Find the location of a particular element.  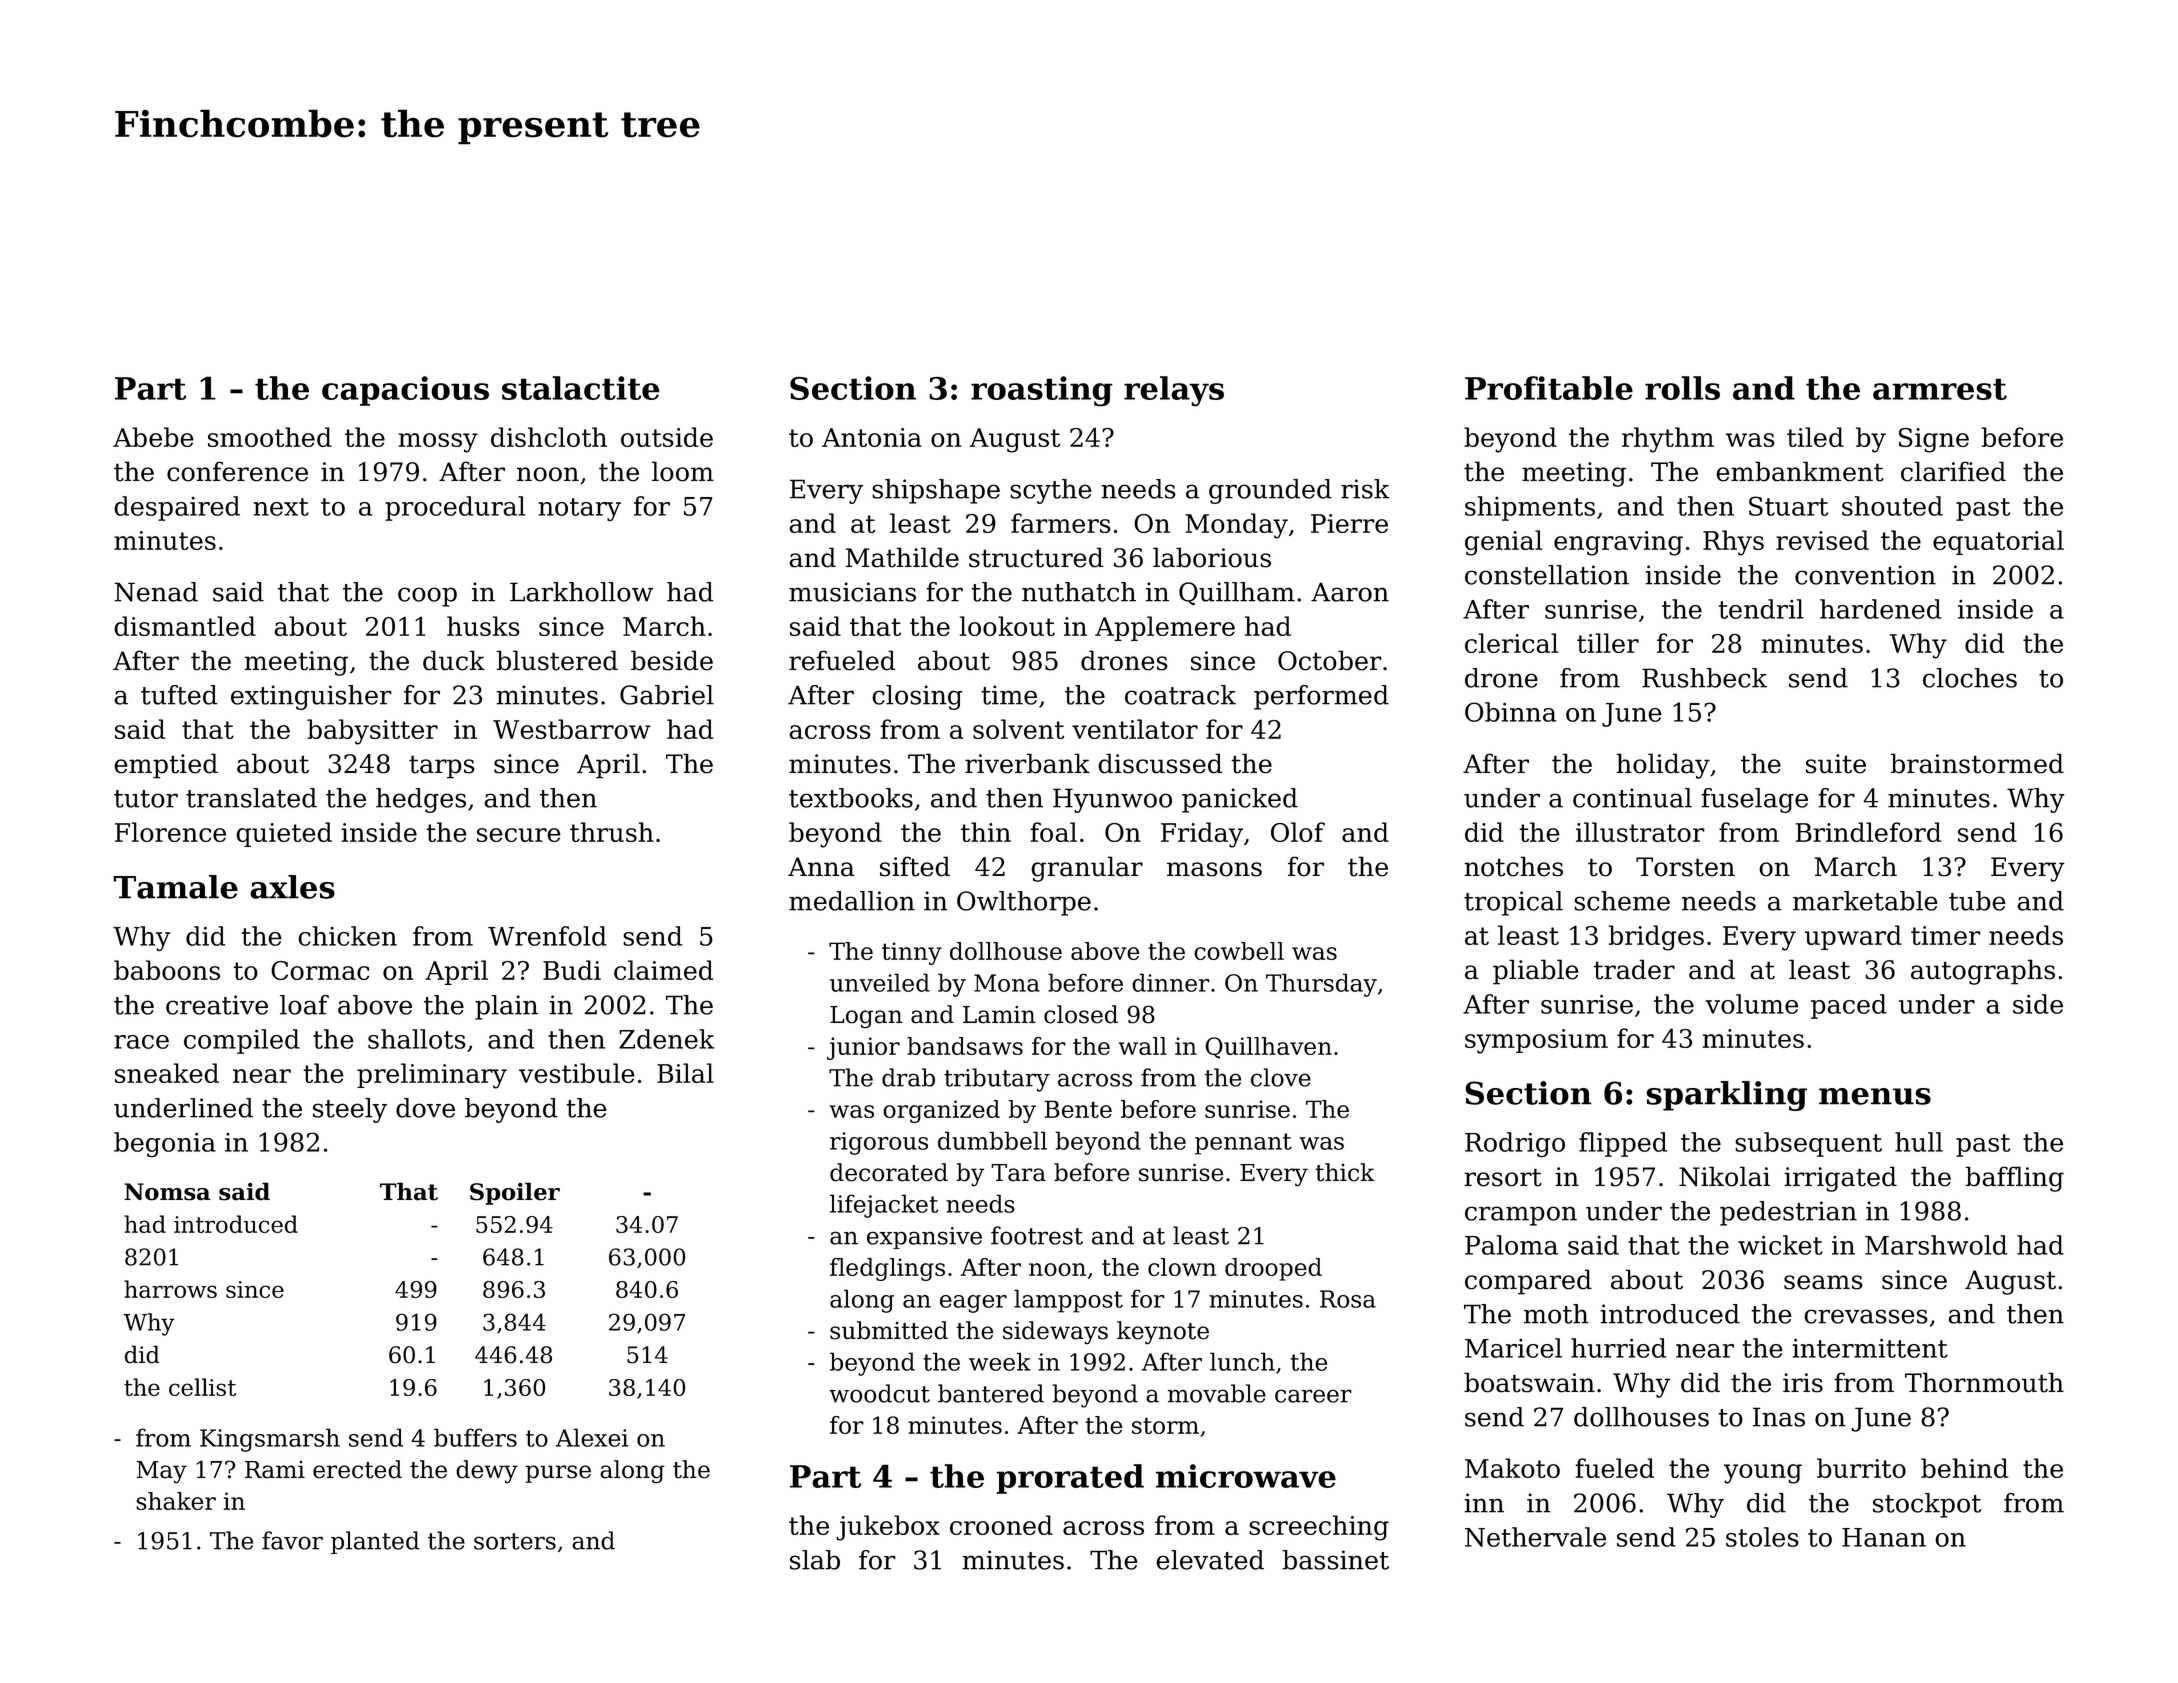

dove is located at coordinates (425, 1108).
